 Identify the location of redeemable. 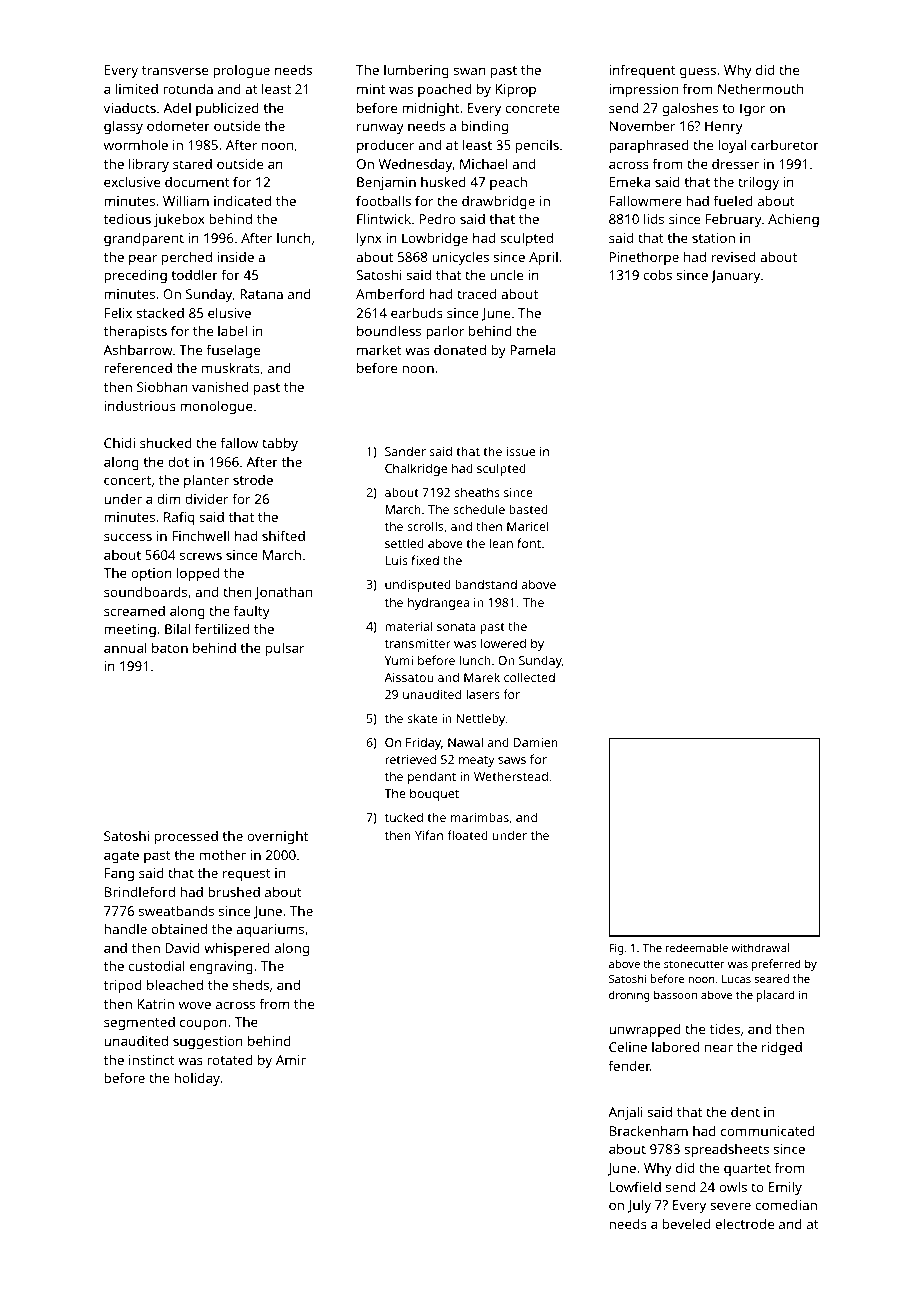
(697, 947).
